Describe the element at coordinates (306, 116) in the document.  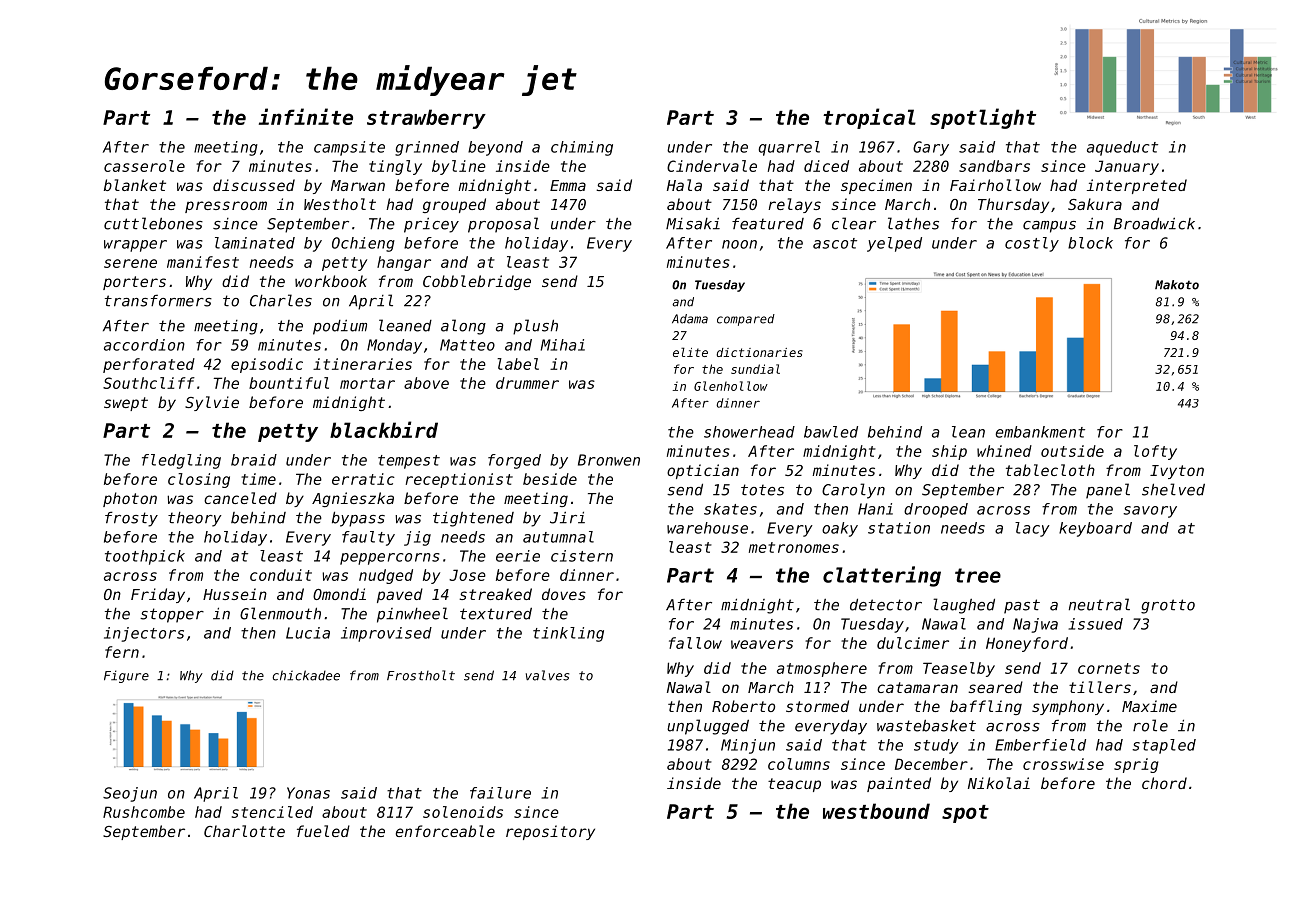
I see `infinite` at that location.
